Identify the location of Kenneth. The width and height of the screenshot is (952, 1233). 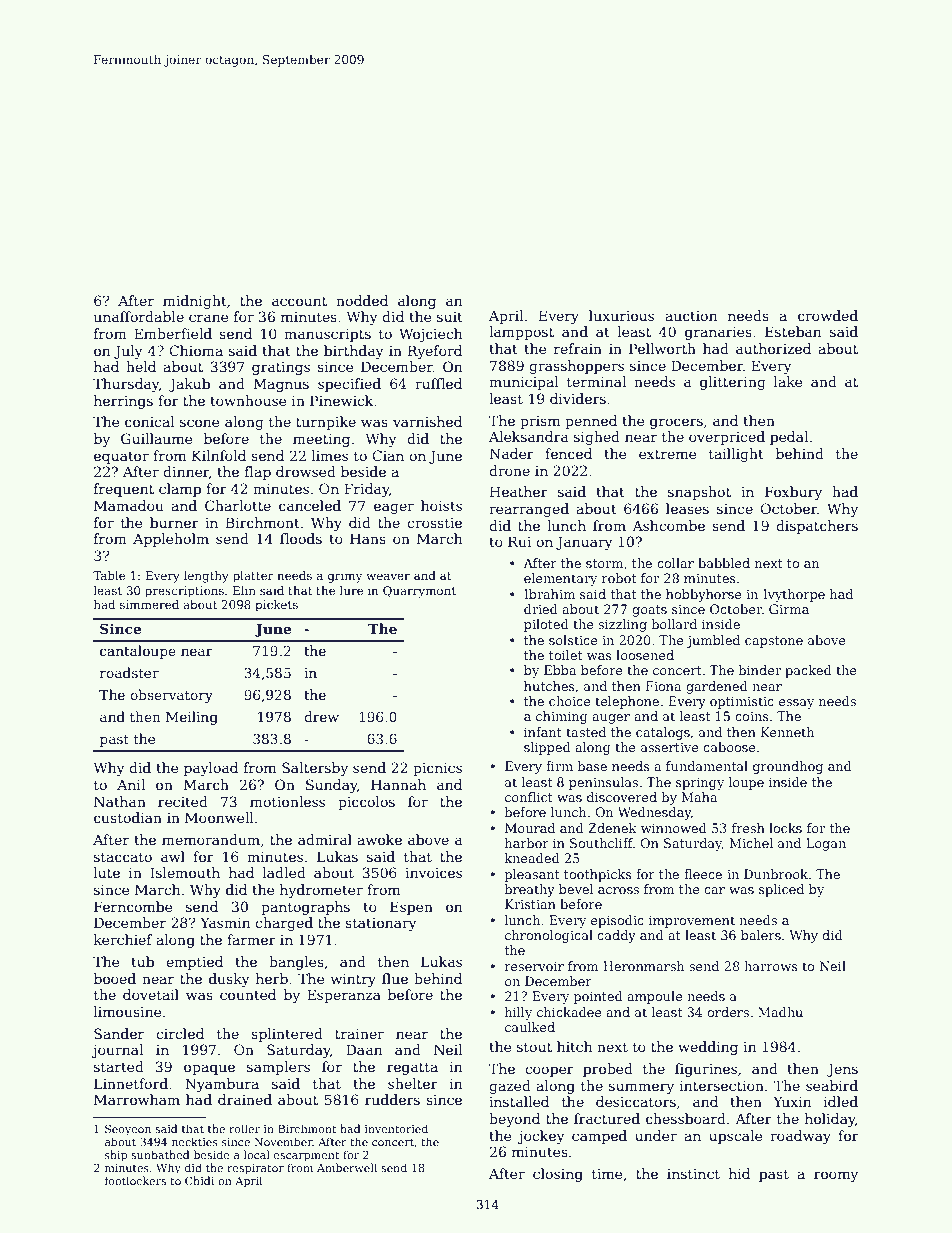
(787, 732).
